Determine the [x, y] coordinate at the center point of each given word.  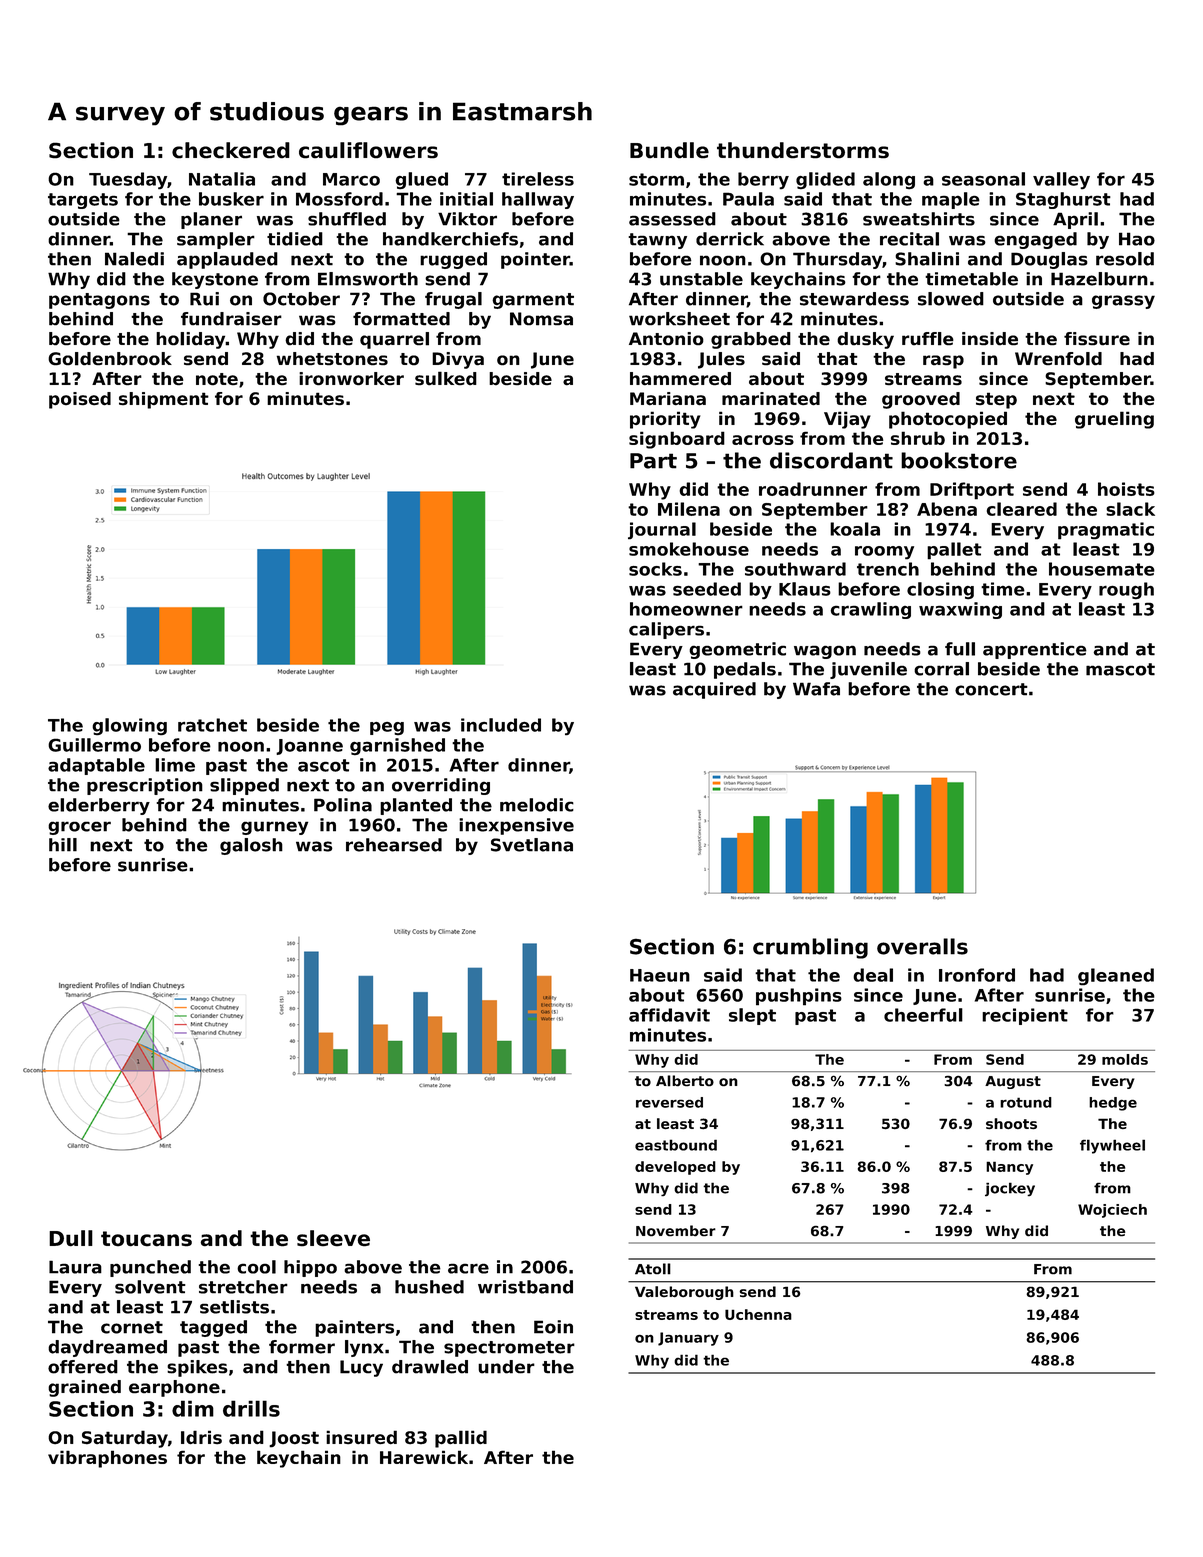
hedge [1113, 1104]
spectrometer [509, 1349]
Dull [71, 1238]
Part [653, 461]
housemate [1102, 569]
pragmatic [1106, 531]
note [217, 379]
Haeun [660, 975]
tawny [658, 241]
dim [193, 1408]
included [501, 725]
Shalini [927, 259]
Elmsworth [368, 279]
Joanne [309, 747]
